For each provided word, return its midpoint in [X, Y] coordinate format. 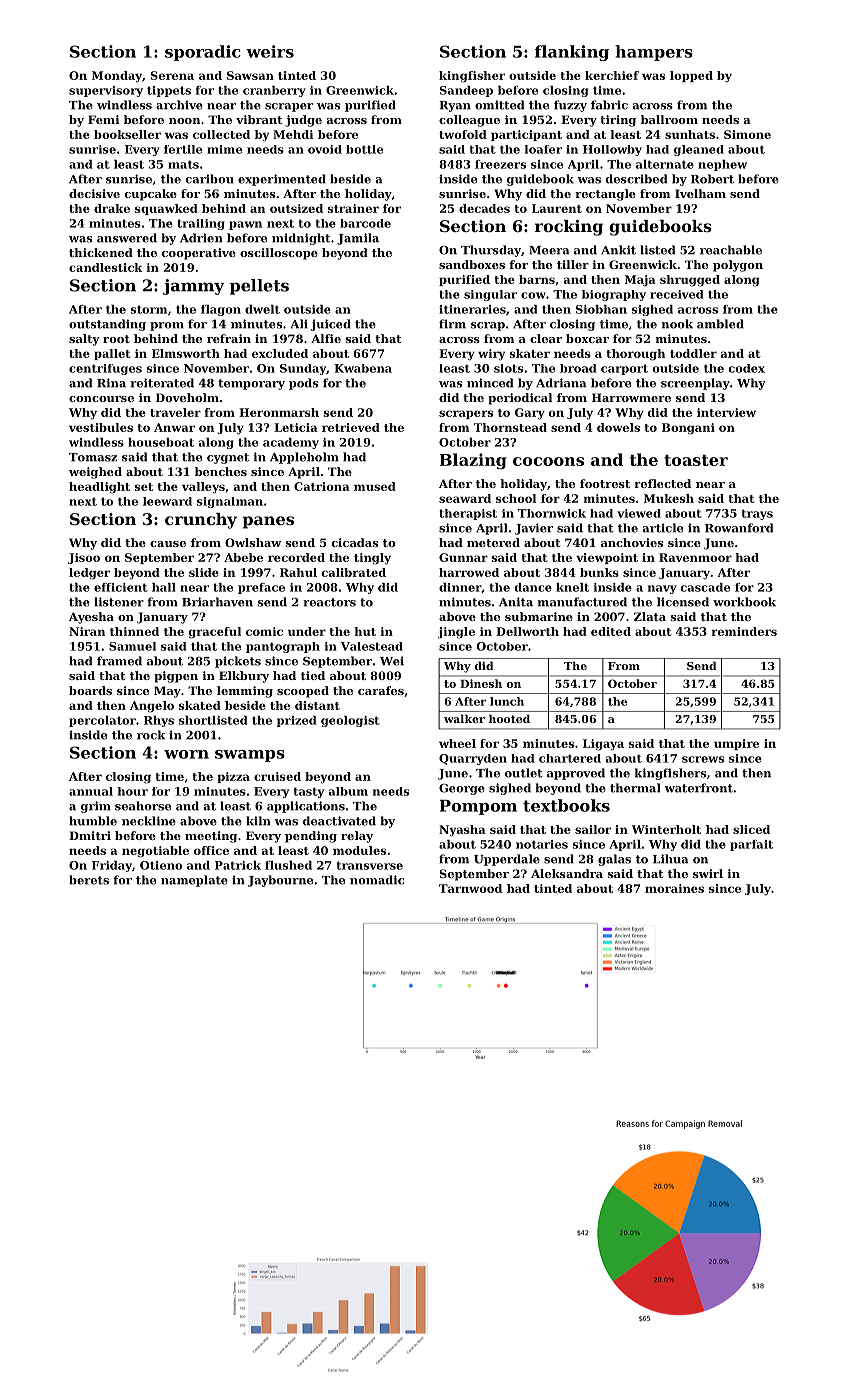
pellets [259, 287]
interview [726, 412]
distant [317, 705]
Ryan [454, 106]
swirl [708, 873]
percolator [102, 721]
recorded [296, 557]
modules [359, 850]
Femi [103, 119]
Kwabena [363, 368]
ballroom [669, 119]
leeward [167, 501]
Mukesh [669, 498]
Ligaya [603, 745]
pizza [233, 777]
